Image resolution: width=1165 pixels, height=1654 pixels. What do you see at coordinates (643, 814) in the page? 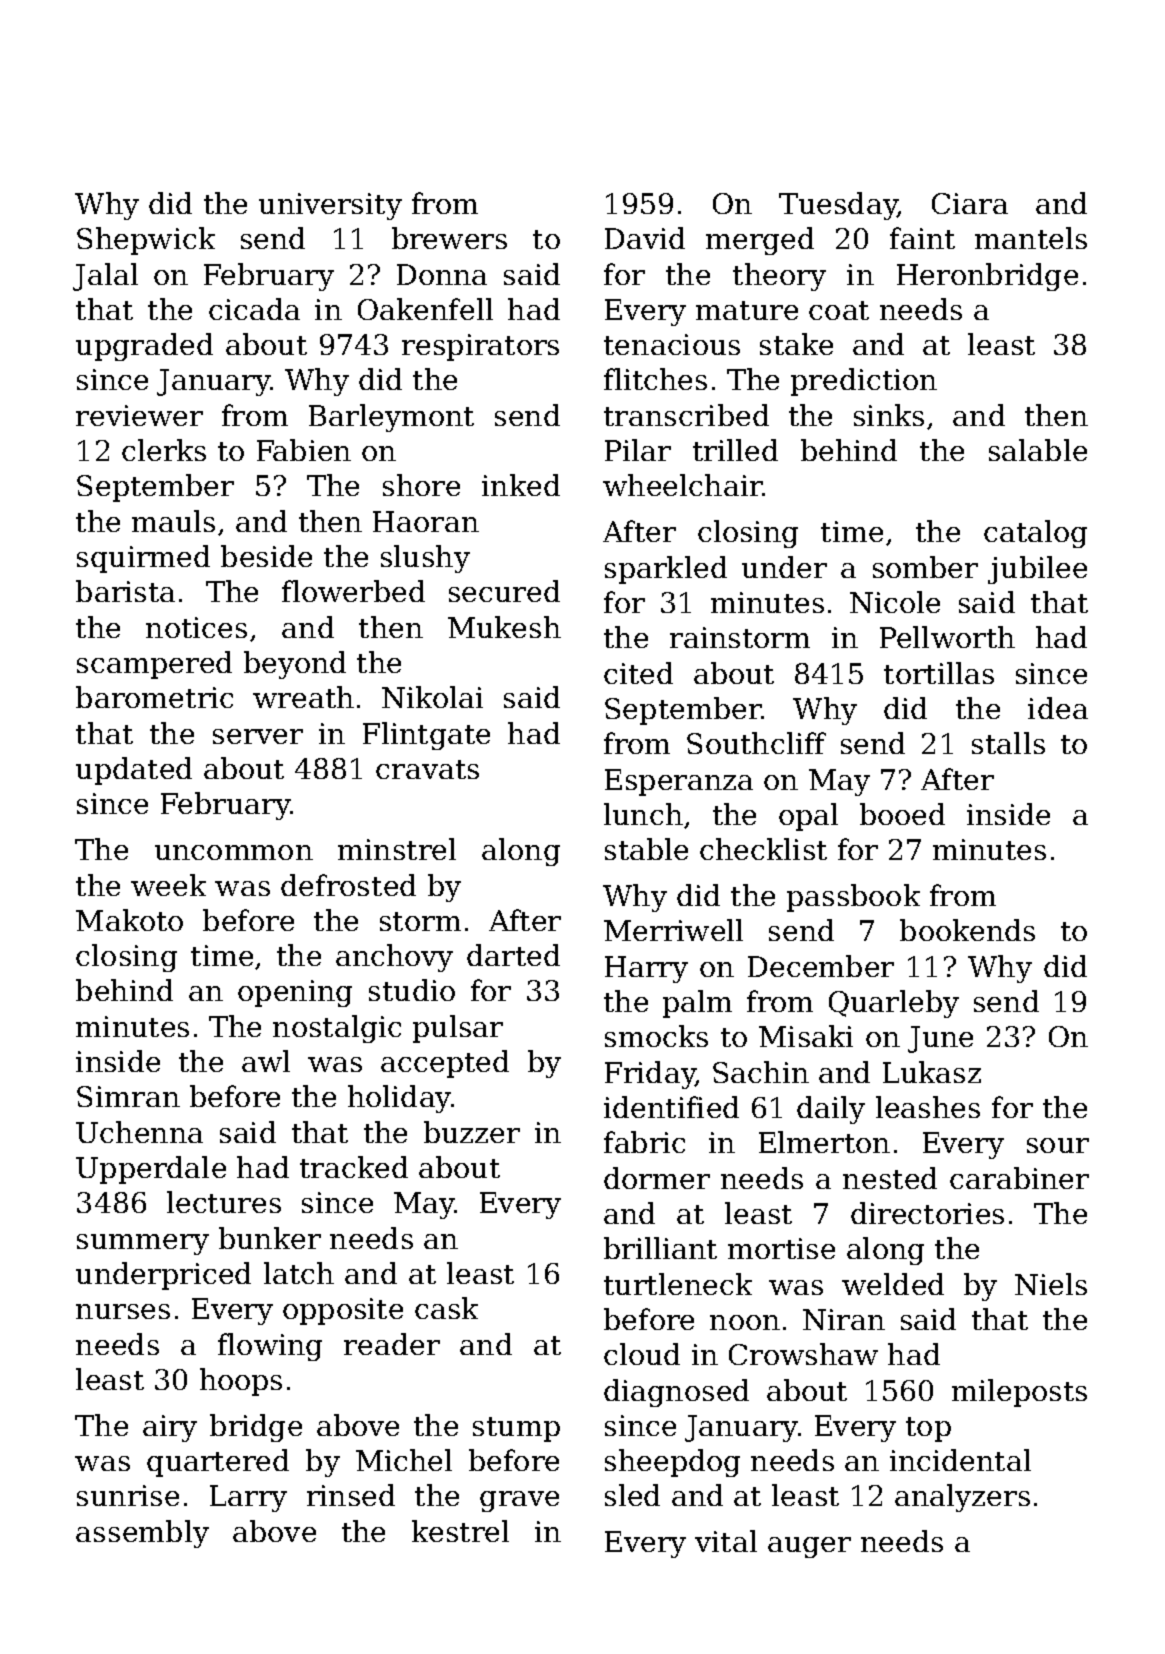
I see `lunch` at bounding box center [643, 814].
